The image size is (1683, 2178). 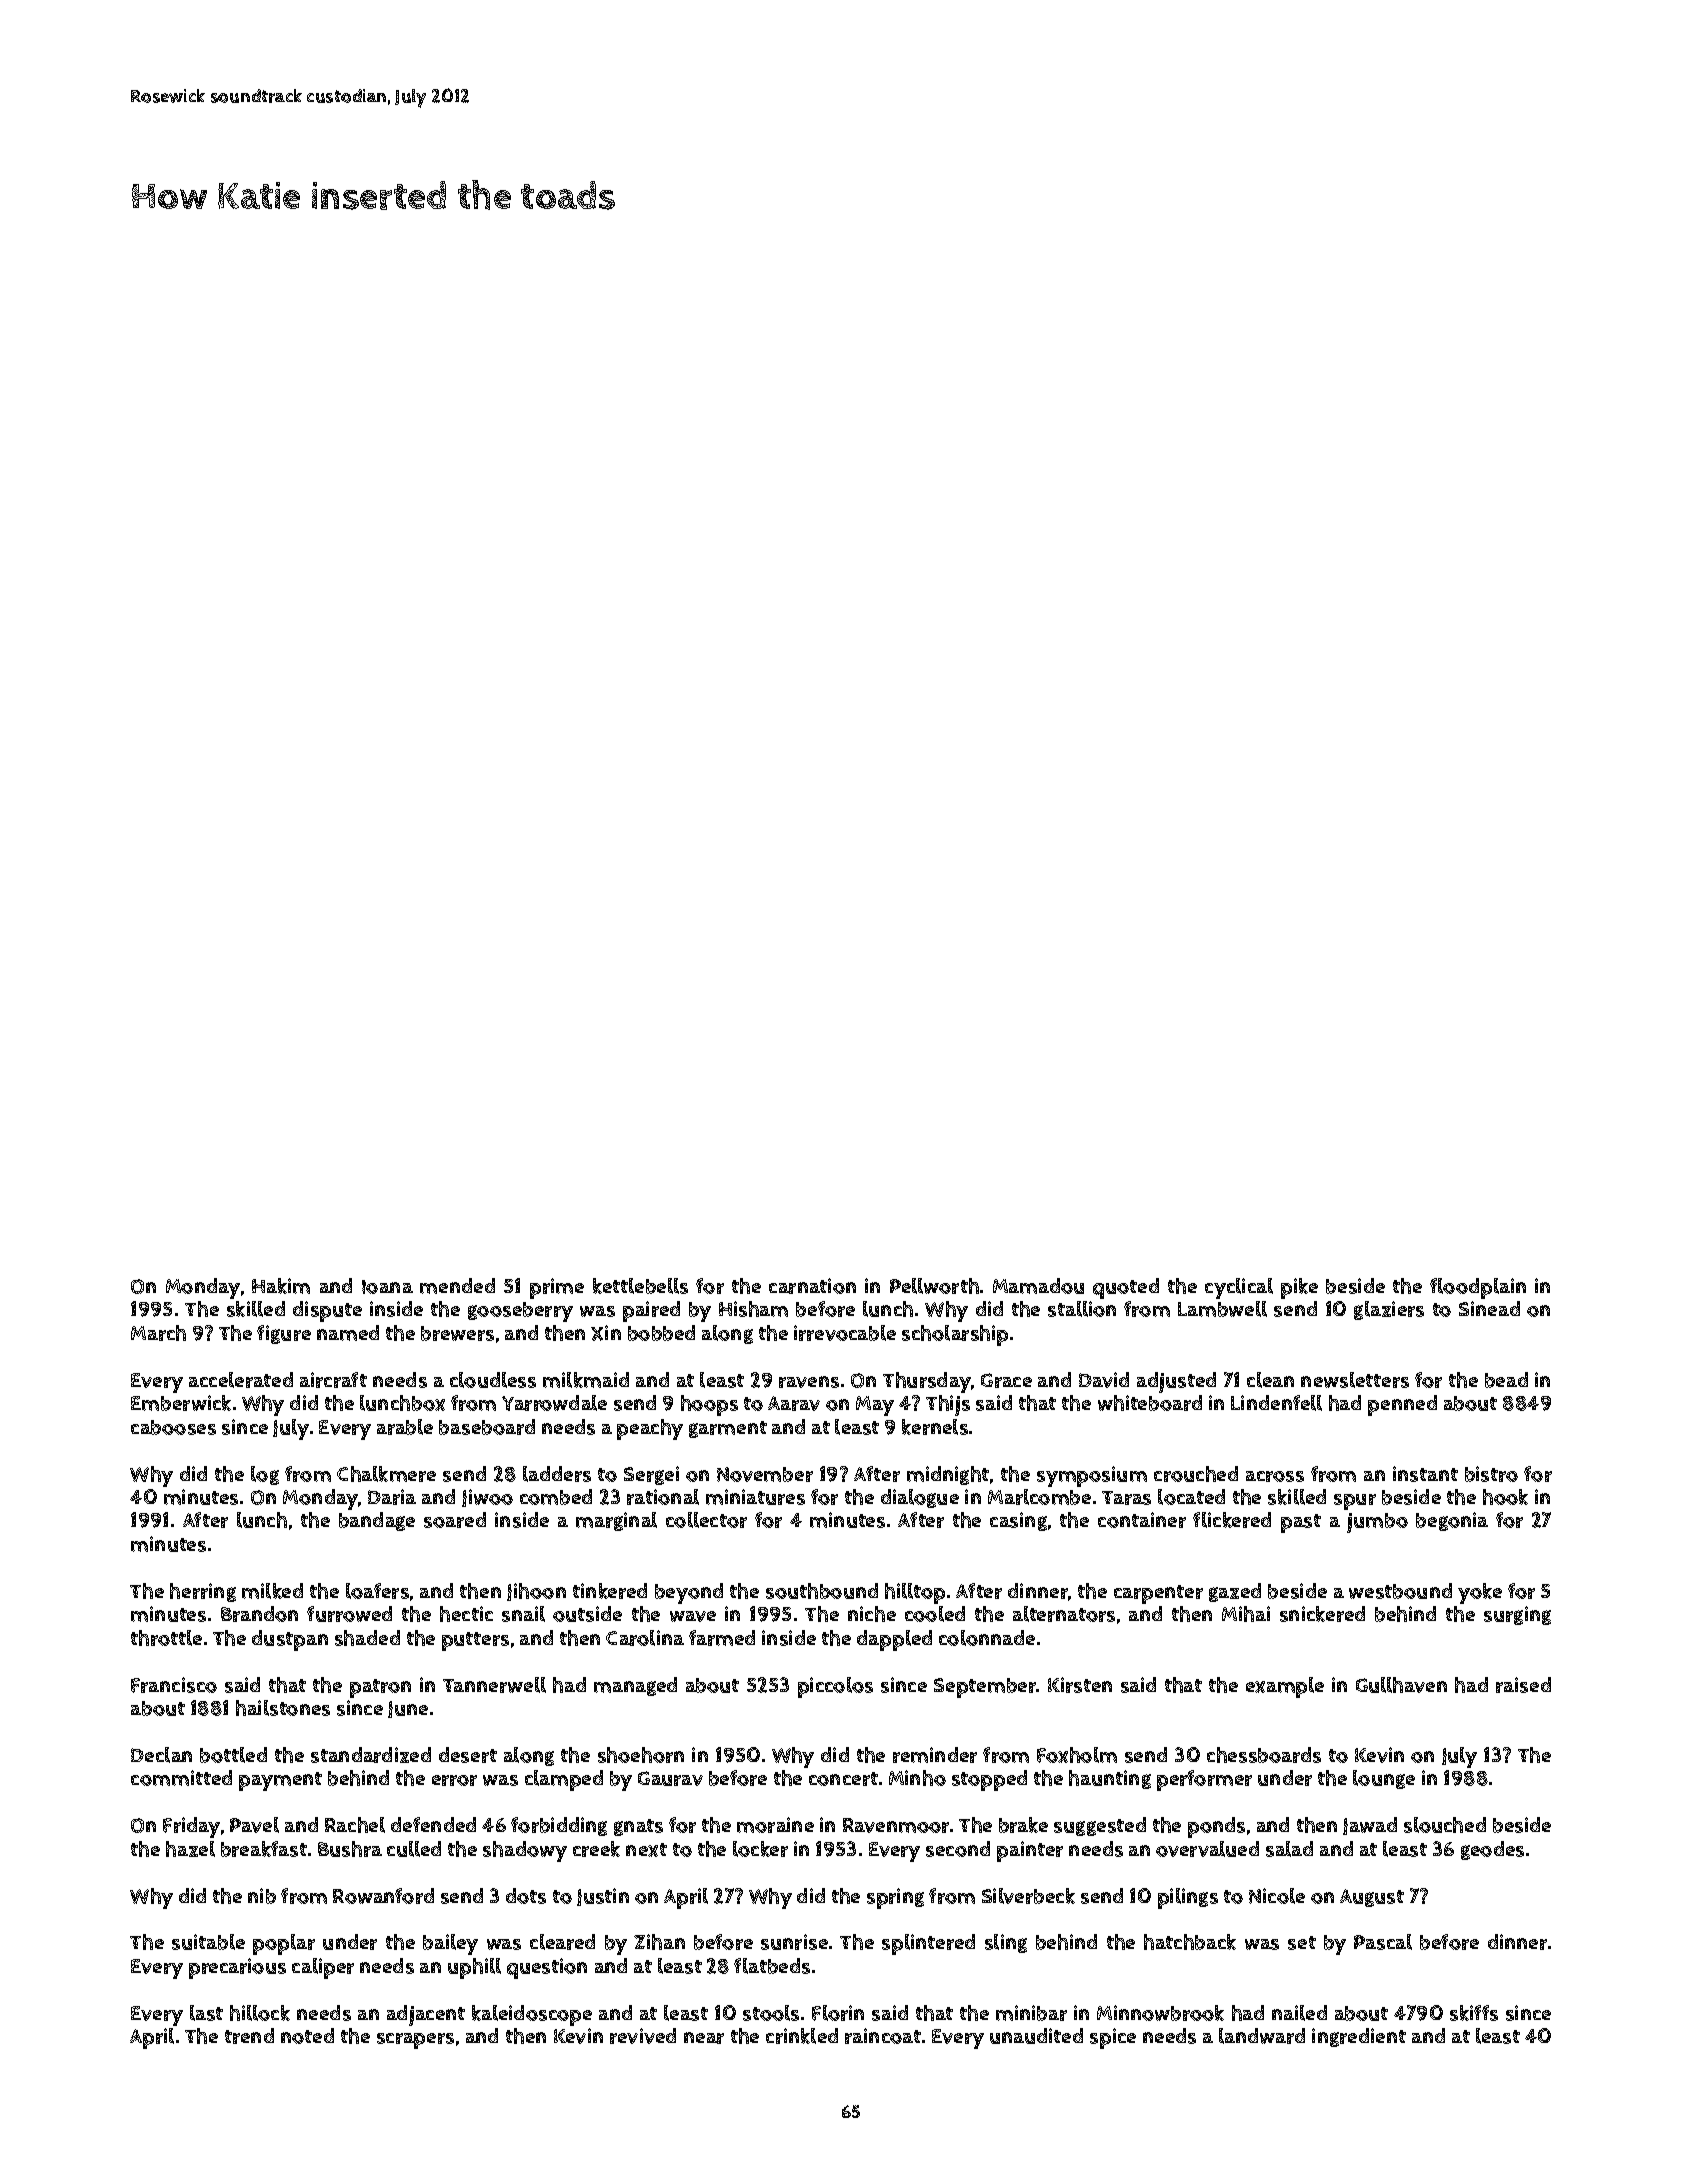 I want to click on chessboards, so click(x=1264, y=1755).
